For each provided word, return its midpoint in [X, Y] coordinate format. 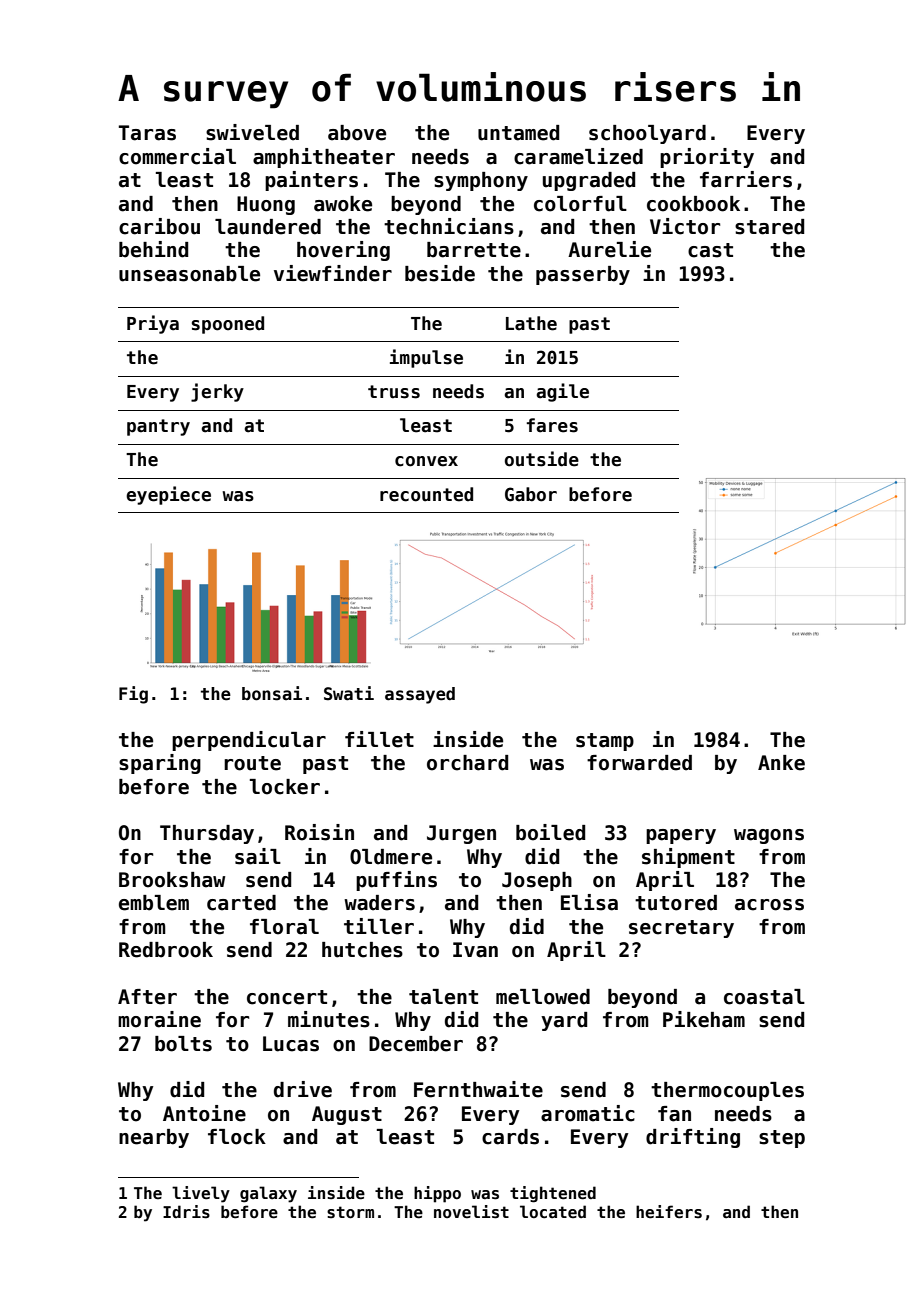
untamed [518, 133]
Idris [186, 1212]
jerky [217, 392]
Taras [147, 133]
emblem [154, 903]
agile [563, 392]
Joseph [537, 881]
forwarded [639, 763]
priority [707, 158]
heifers [669, 1212]
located [553, 1212]
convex [426, 461]
